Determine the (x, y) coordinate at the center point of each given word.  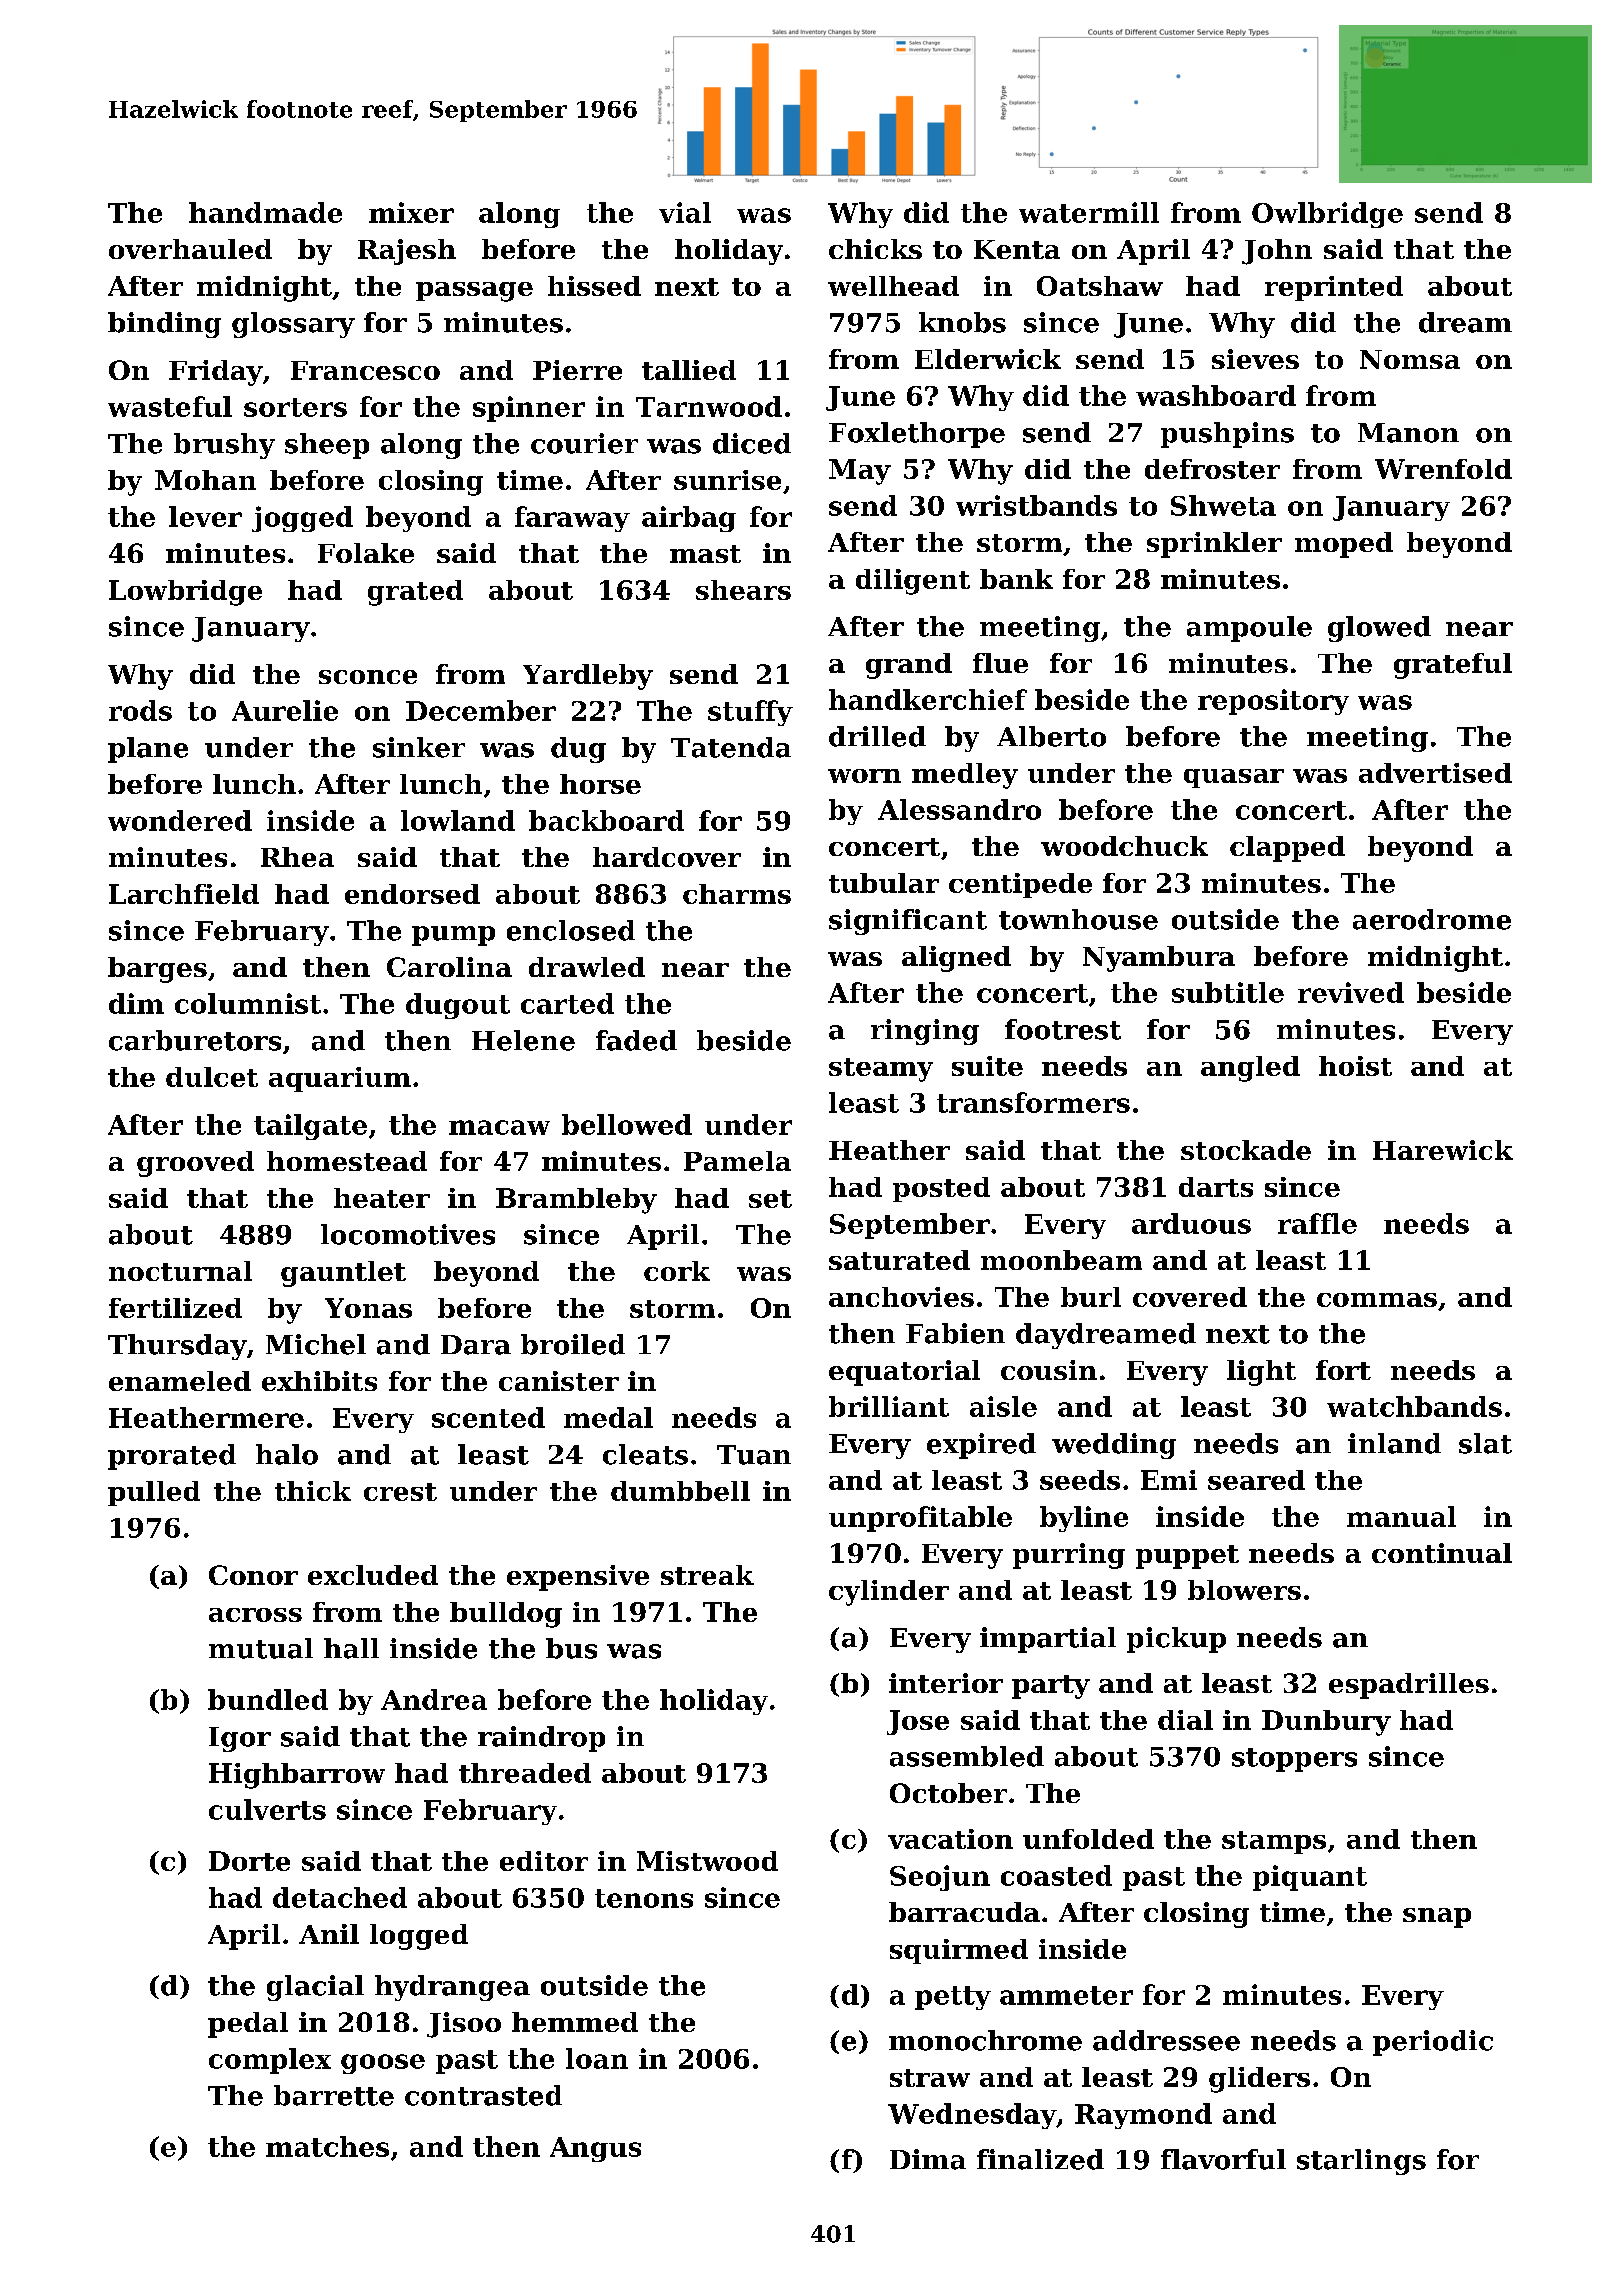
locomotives (408, 1234)
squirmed (959, 1951)
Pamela (737, 1161)
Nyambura (1159, 959)
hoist (1355, 1066)
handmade (265, 212)
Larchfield (184, 894)
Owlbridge (1327, 215)
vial (685, 212)
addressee (1166, 2040)
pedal (248, 2025)
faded (636, 1040)
